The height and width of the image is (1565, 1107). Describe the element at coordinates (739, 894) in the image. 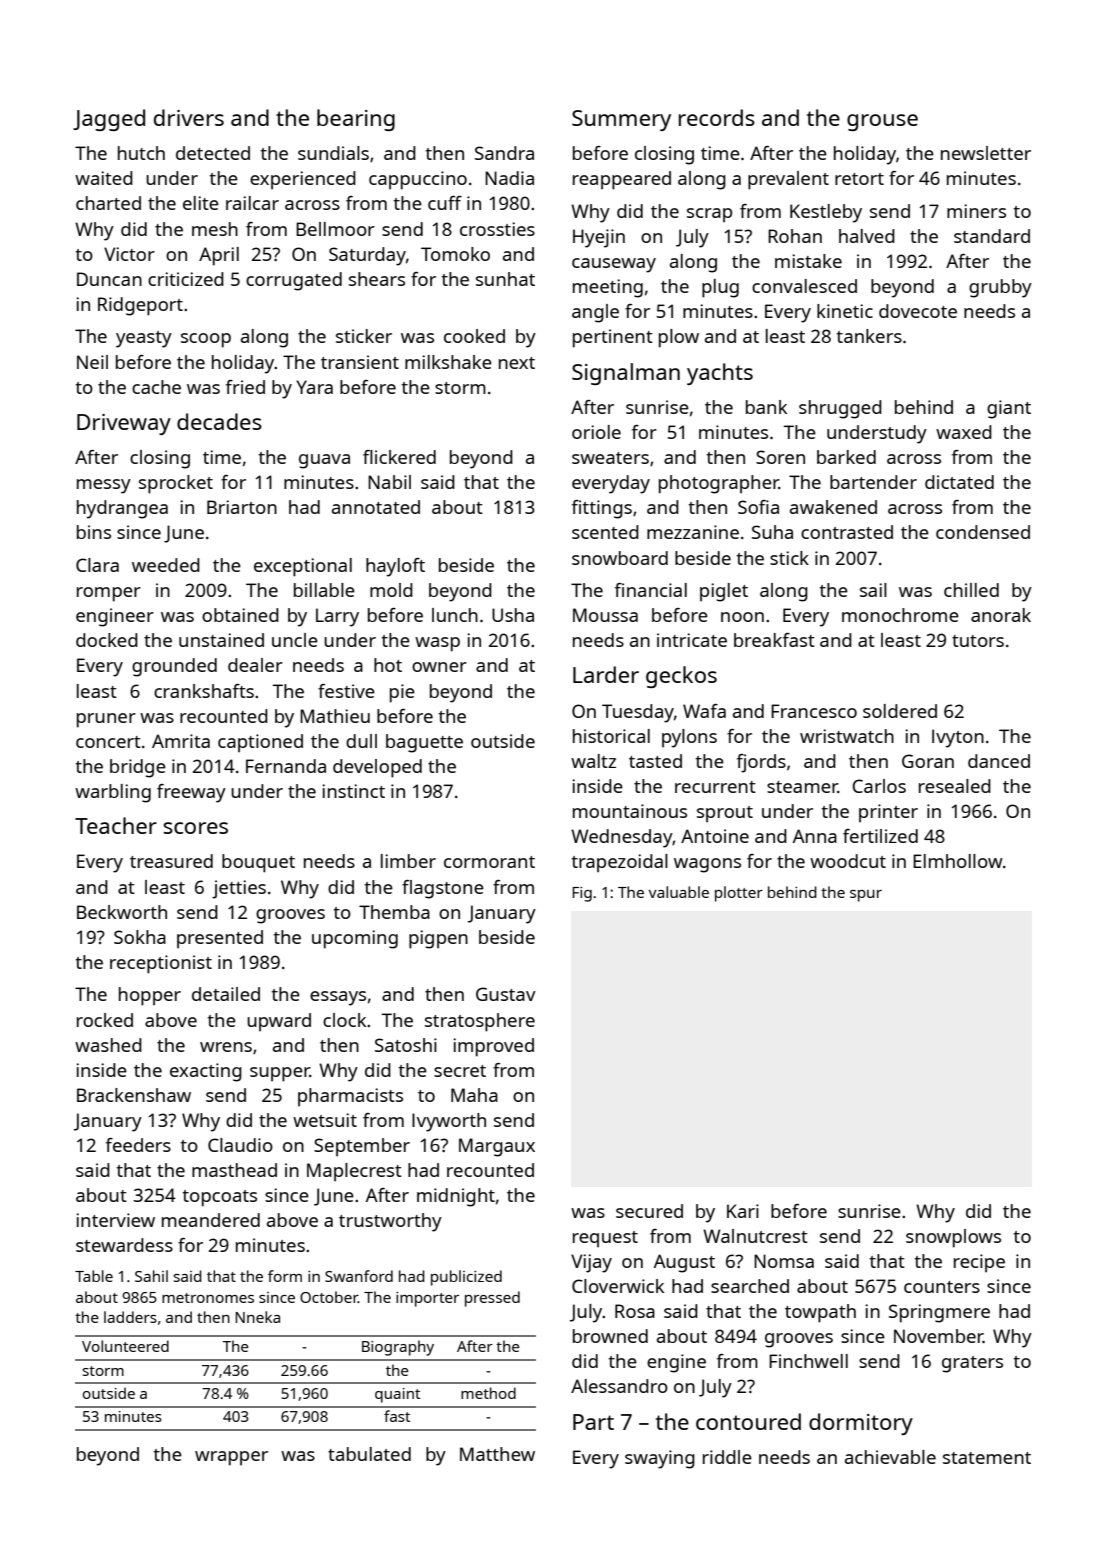

I see `plotter` at that location.
